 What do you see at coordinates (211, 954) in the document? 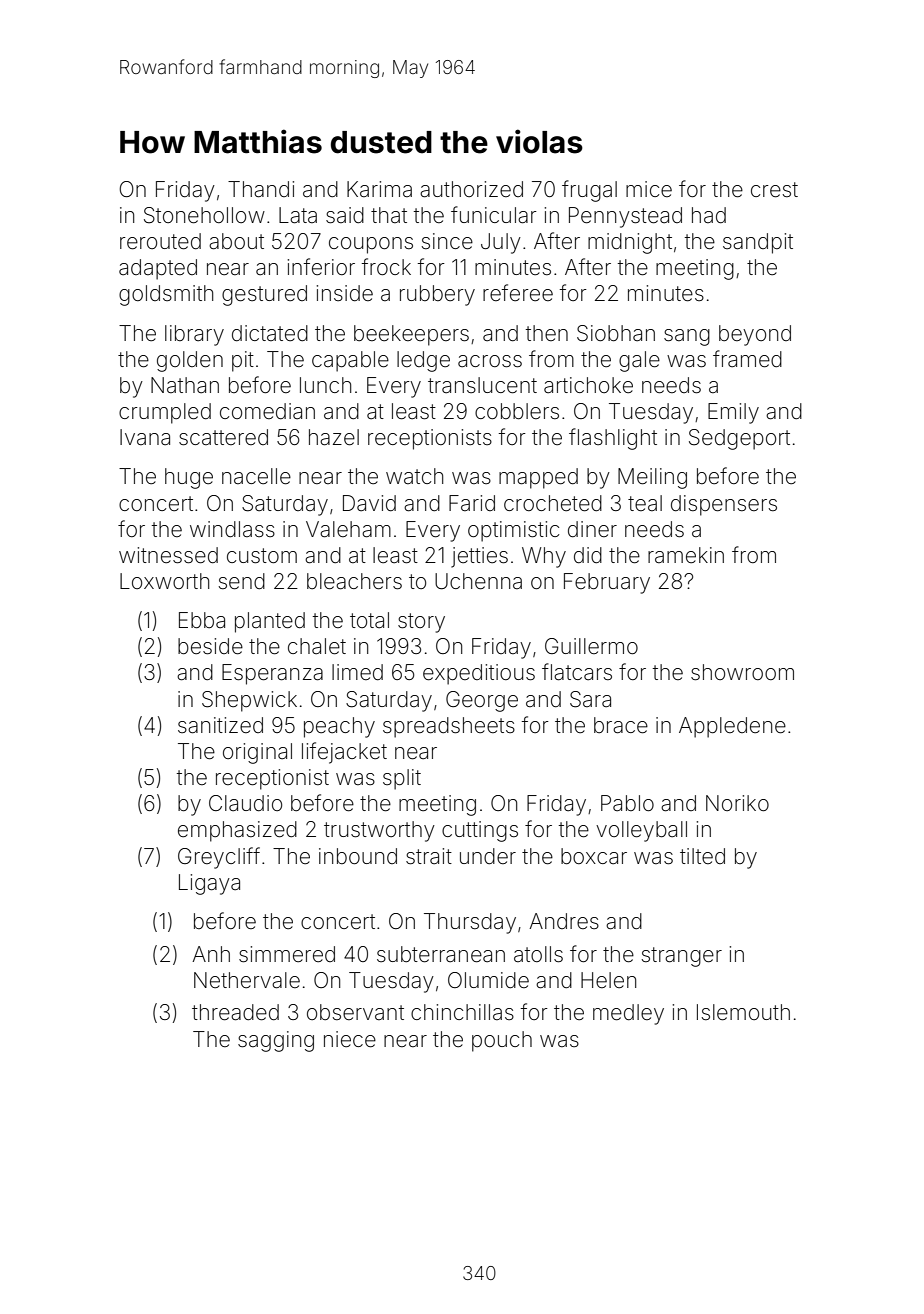
I see `Anh` at bounding box center [211, 954].
